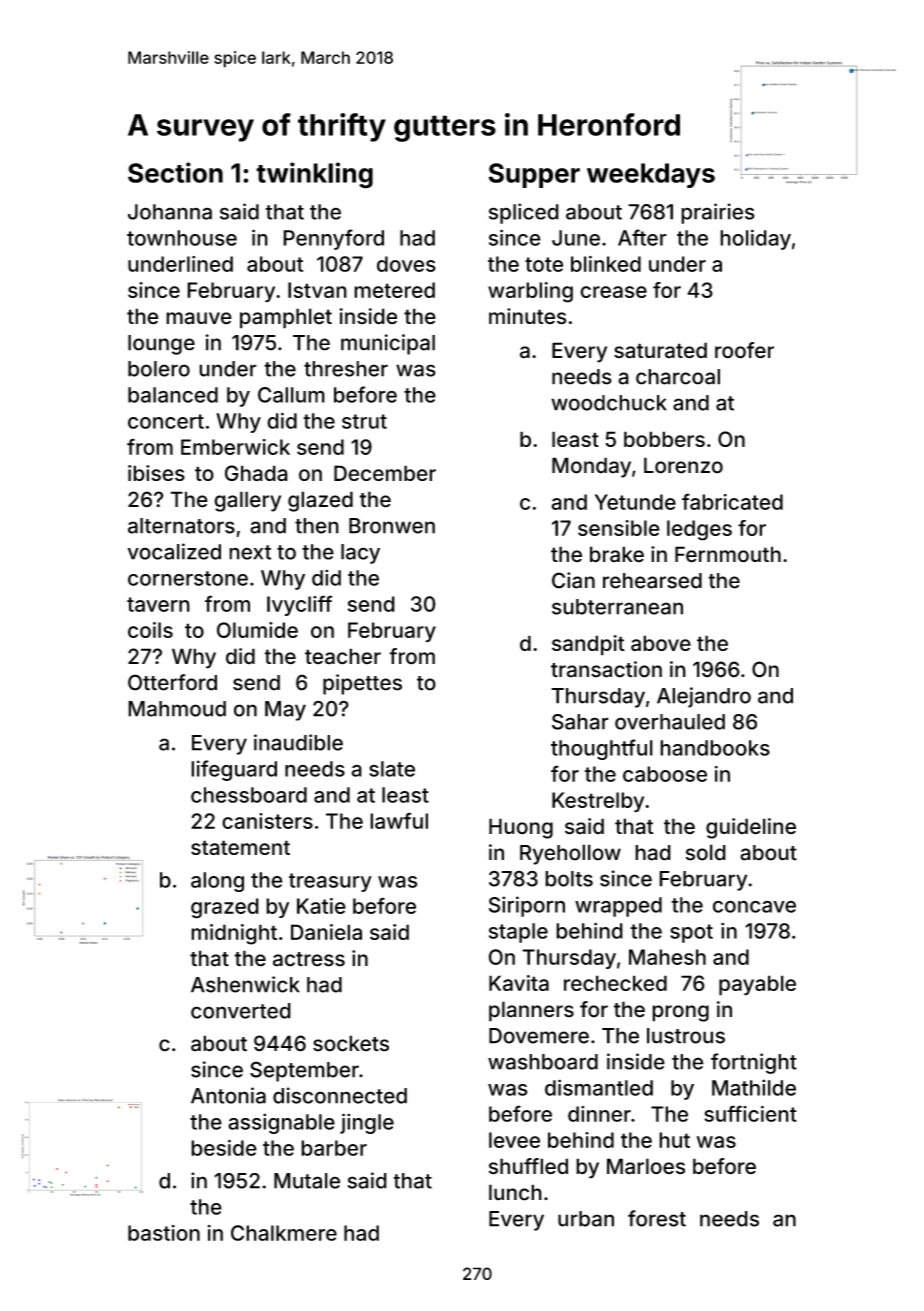 This image has height=1311, width=924. What do you see at coordinates (181, 526) in the image?
I see `alternators` at bounding box center [181, 526].
